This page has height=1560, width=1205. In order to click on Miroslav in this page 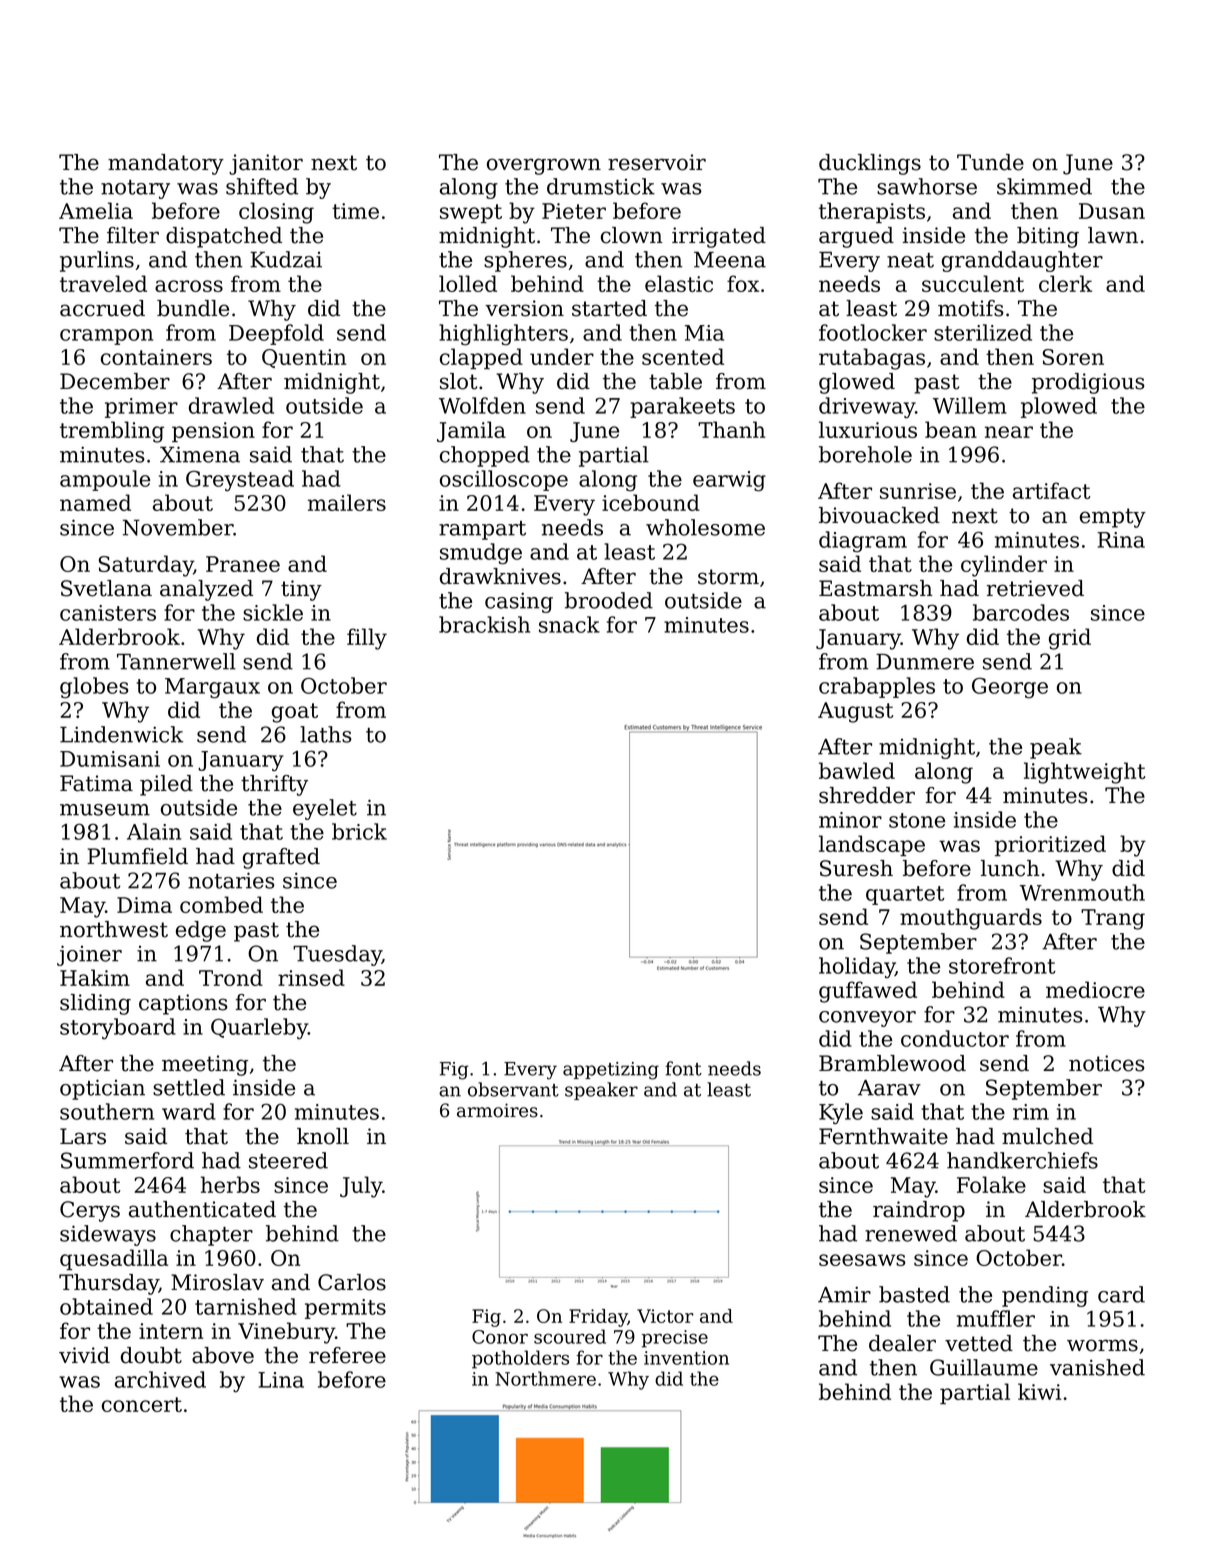, I will do `click(217, 1282)`.
